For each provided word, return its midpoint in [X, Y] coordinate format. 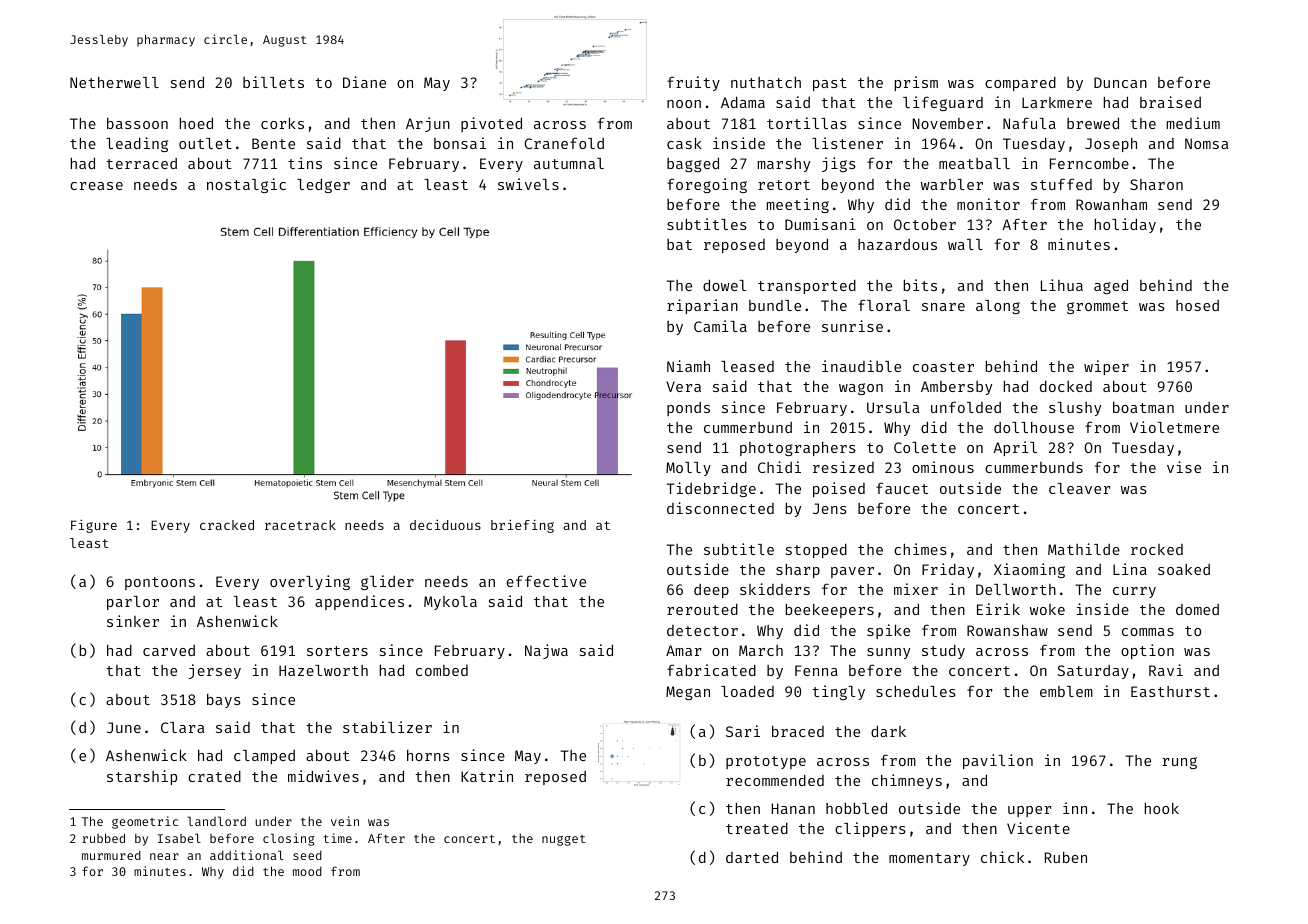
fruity [693, 83]
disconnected [720, 508]
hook [1162, 808]
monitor [988, 204]
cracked [227, 525]
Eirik [998, 609]
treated [757, 828]
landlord [216, 821]
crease [96, 186]
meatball [974, 163]
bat [679, 244]
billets [273, 82]
